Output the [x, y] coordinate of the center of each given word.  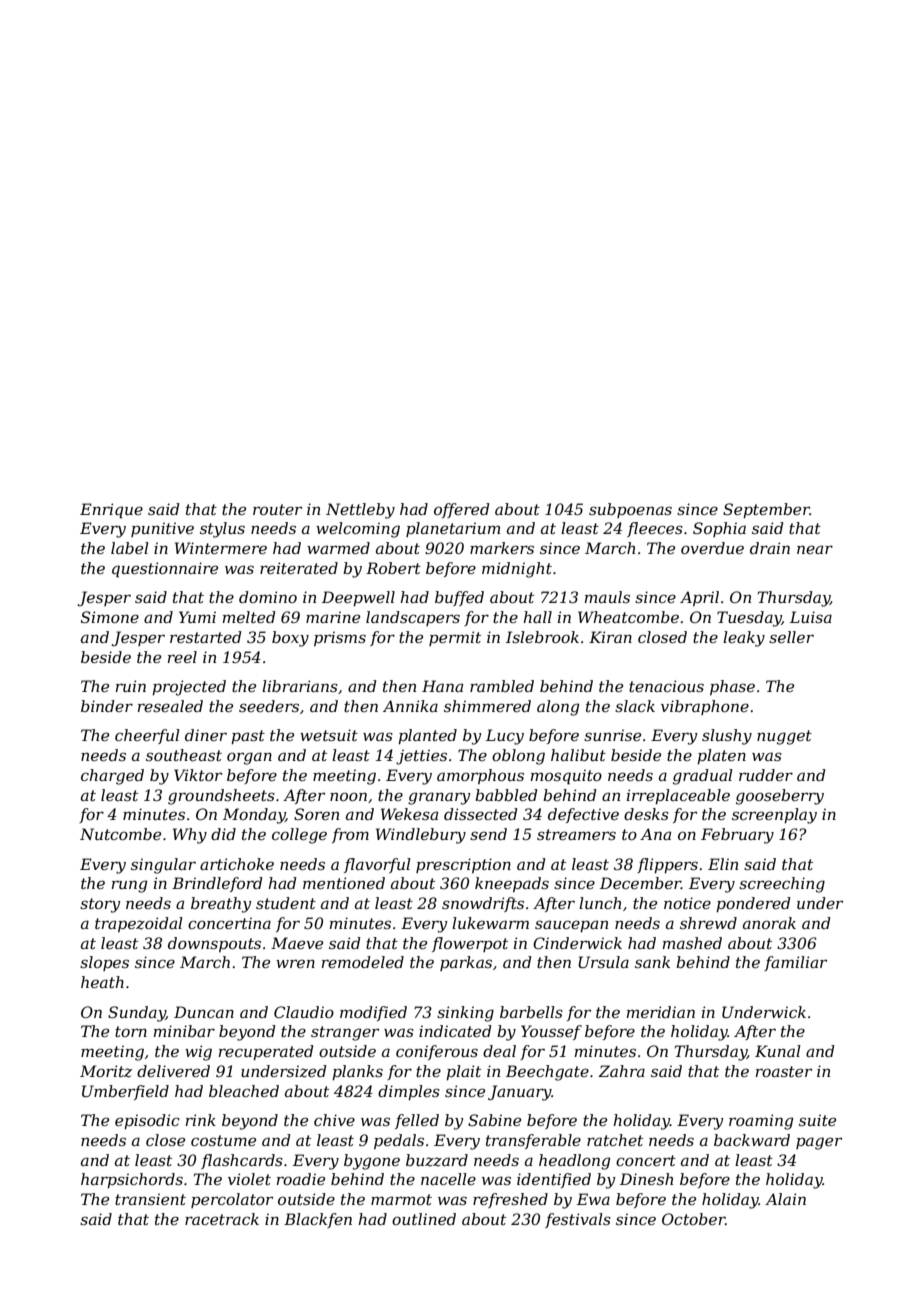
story [100, 905]
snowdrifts [483, 904]
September [766, 510]
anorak [769, 923]
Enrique [111, 511]
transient [150, 1199]
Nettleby [360, 511]
